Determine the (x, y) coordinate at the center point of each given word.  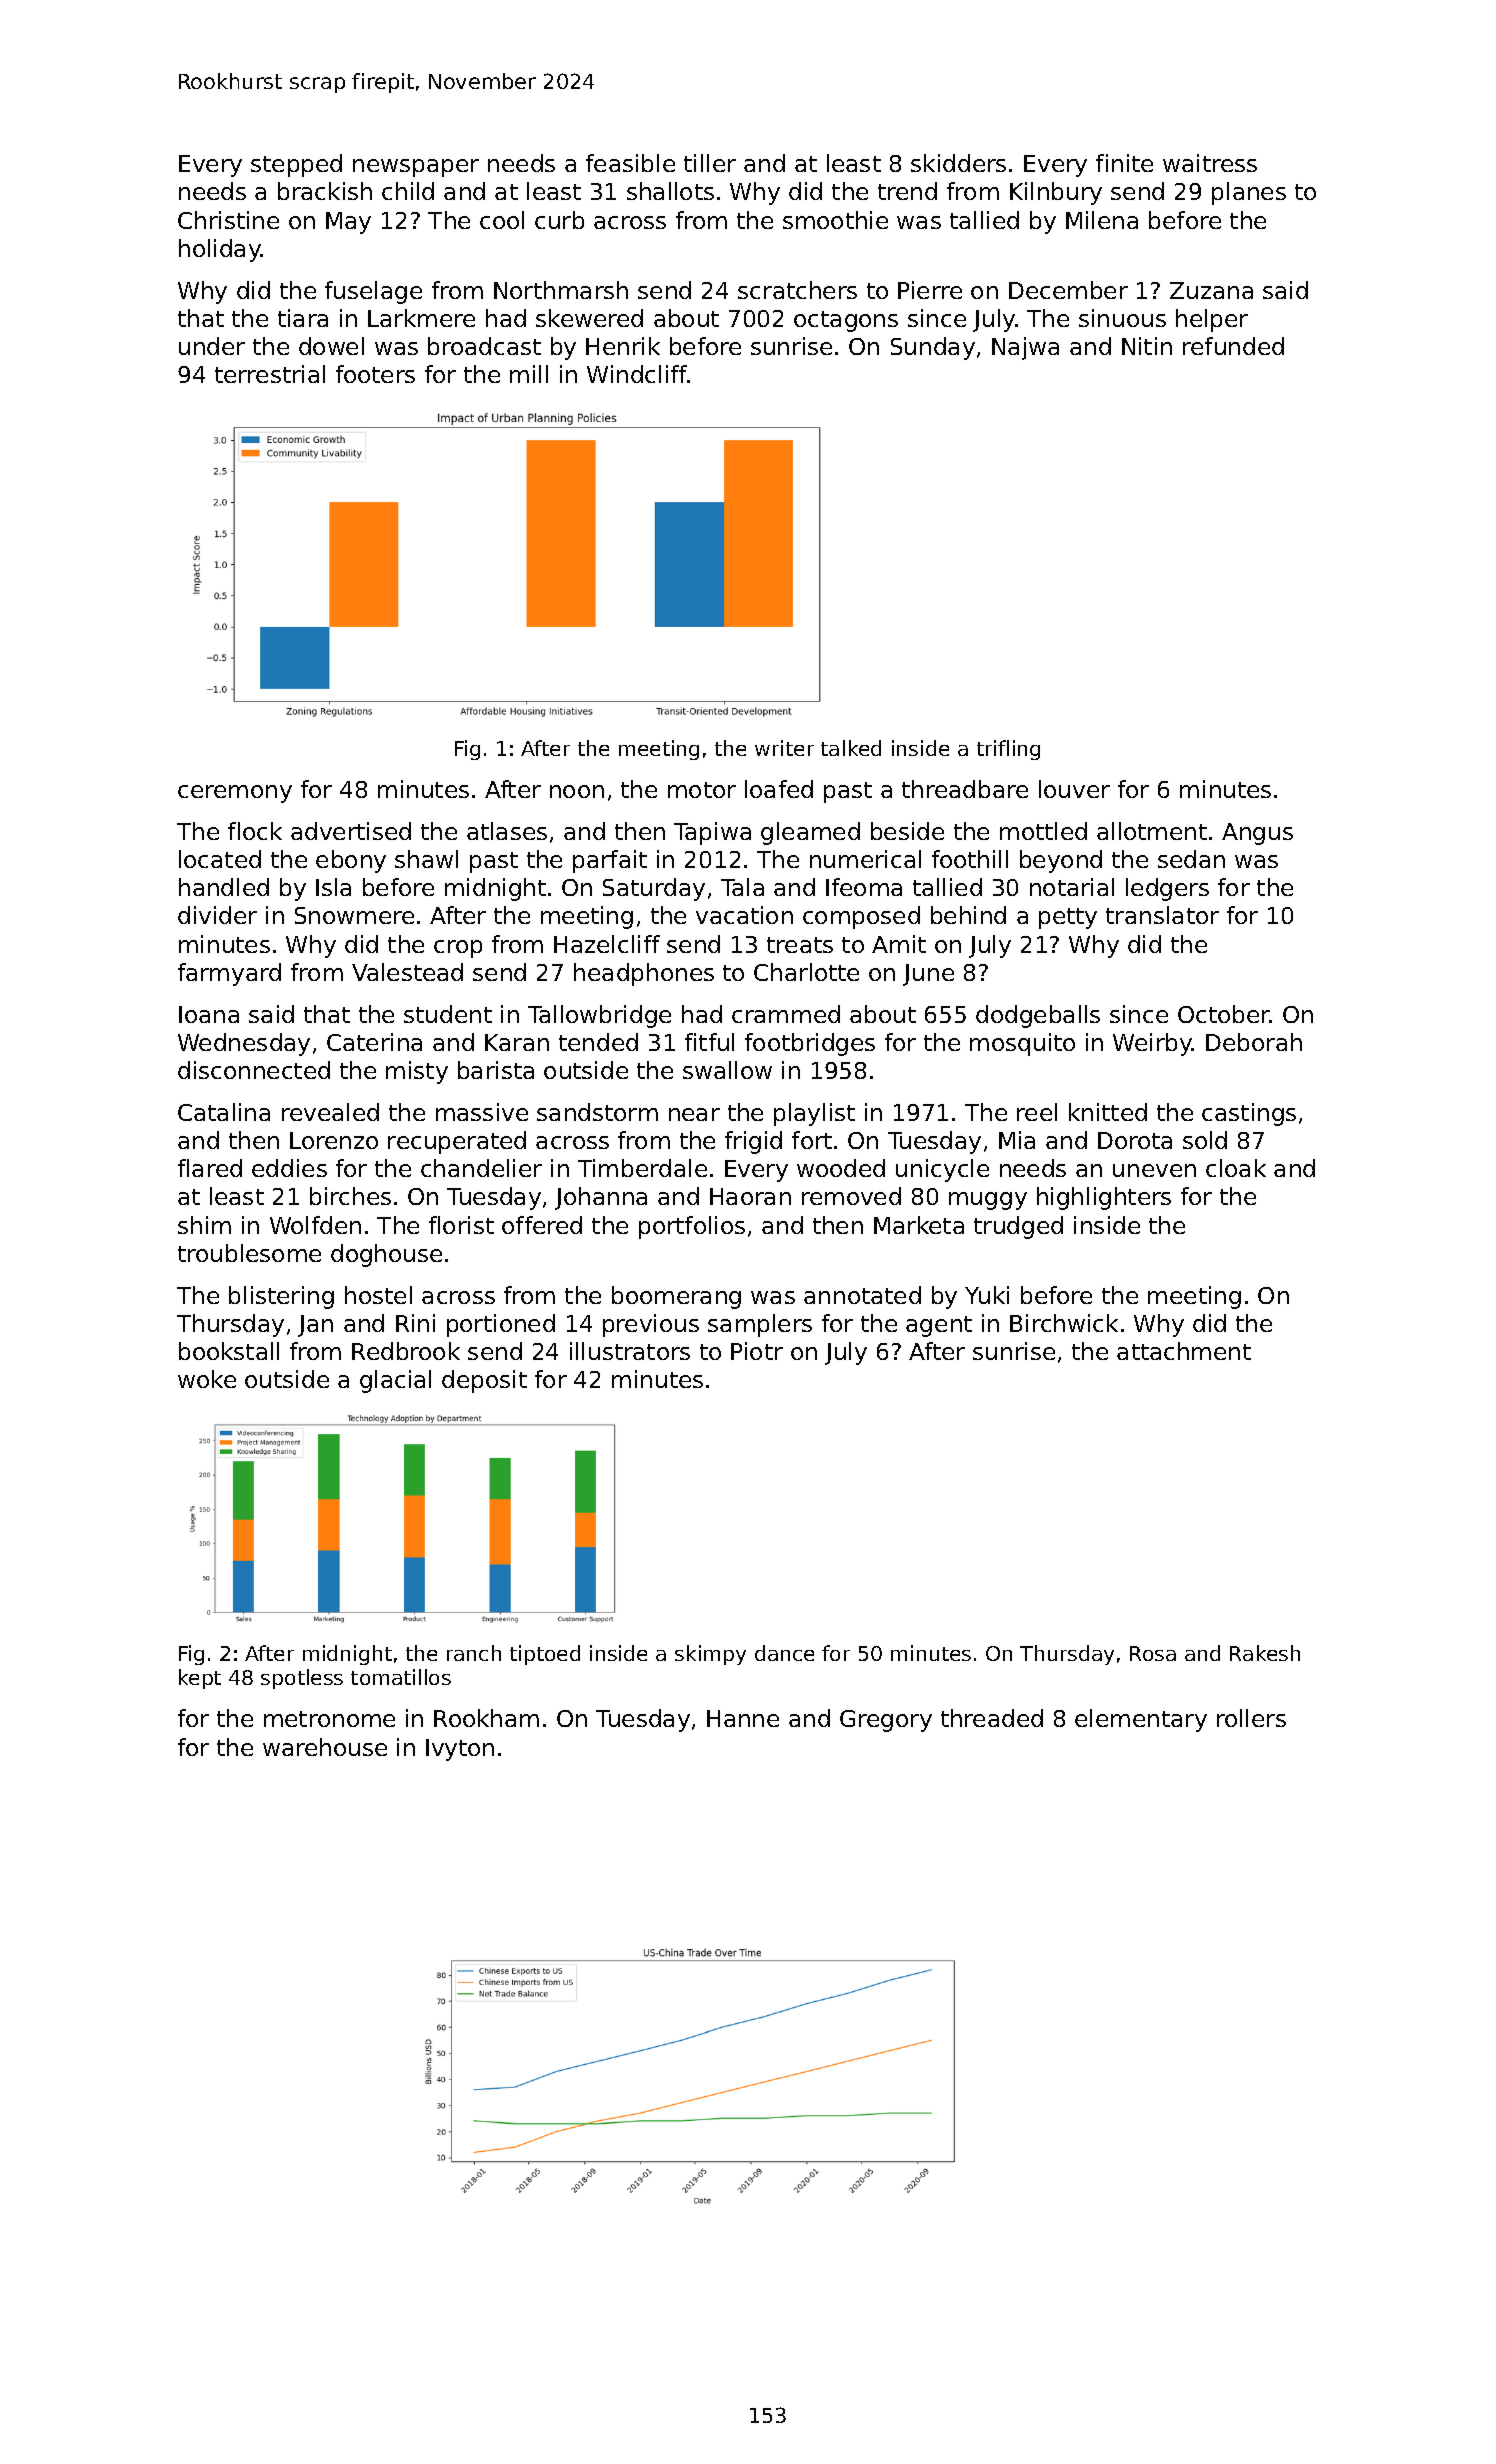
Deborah (1254, 1042)
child (408, 191)
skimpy (710, 1655)
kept (200, 1679)
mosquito (1022, 1044)
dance (784, 1653)
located (220, 859)
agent (939, 1326)
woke (207, 1379)
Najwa (1025, 348)
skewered (589, 318)
